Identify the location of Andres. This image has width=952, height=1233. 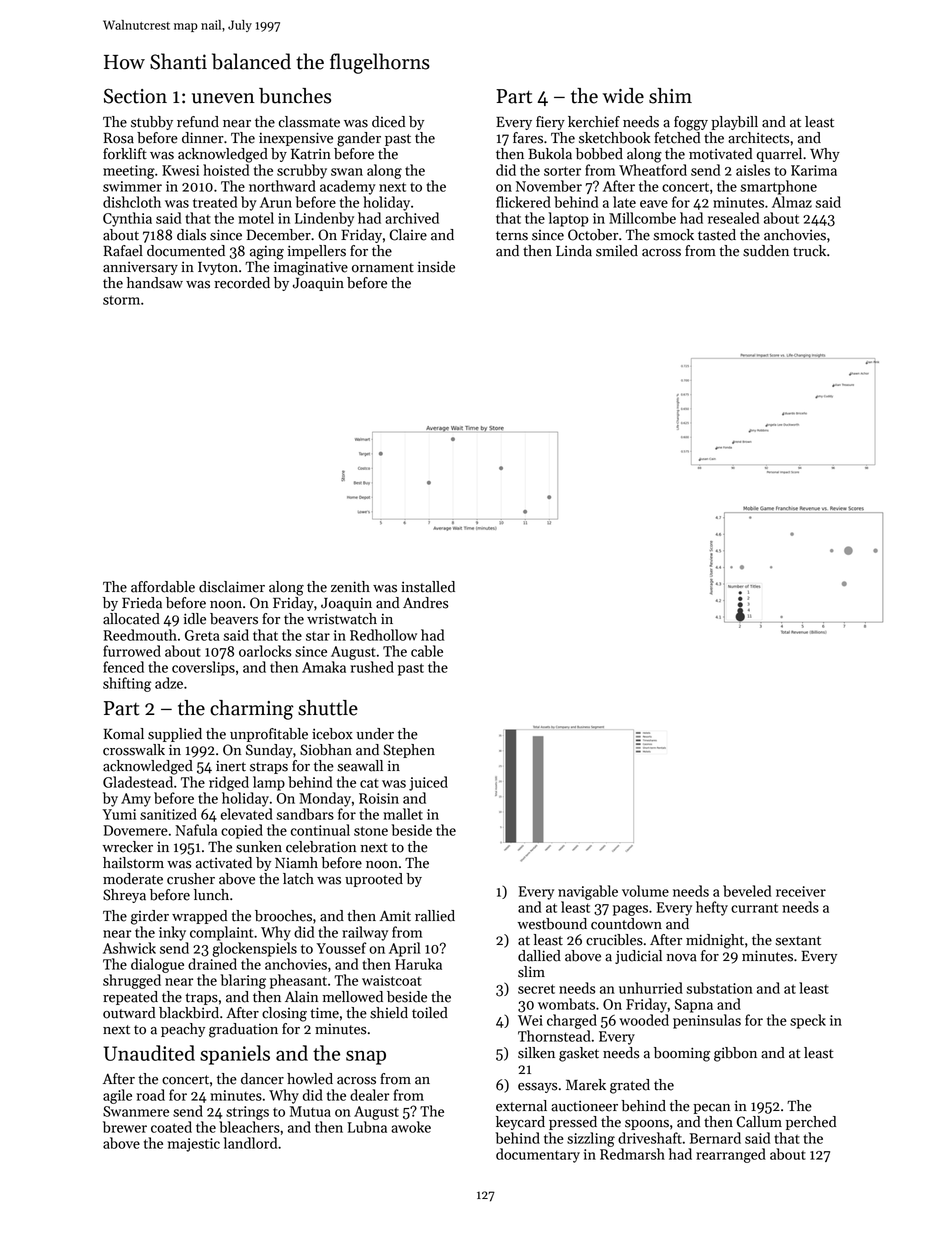
(425, 603).
